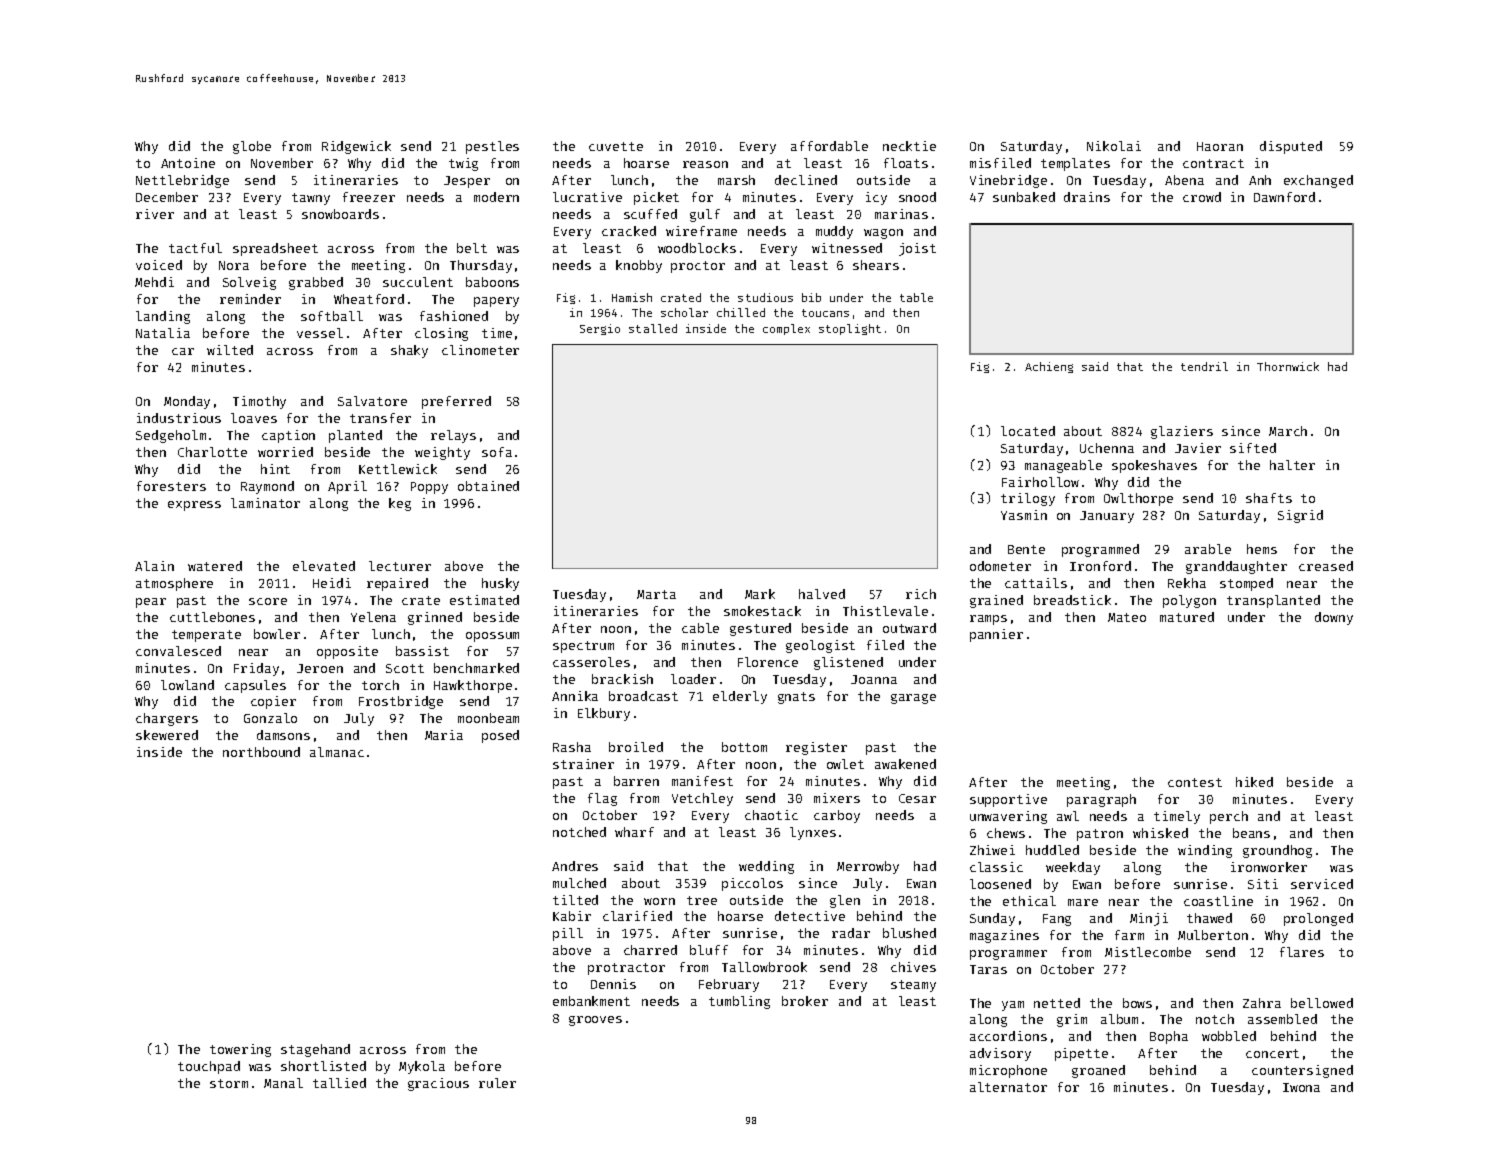  I want to click on chargers, so click(167, 719).
